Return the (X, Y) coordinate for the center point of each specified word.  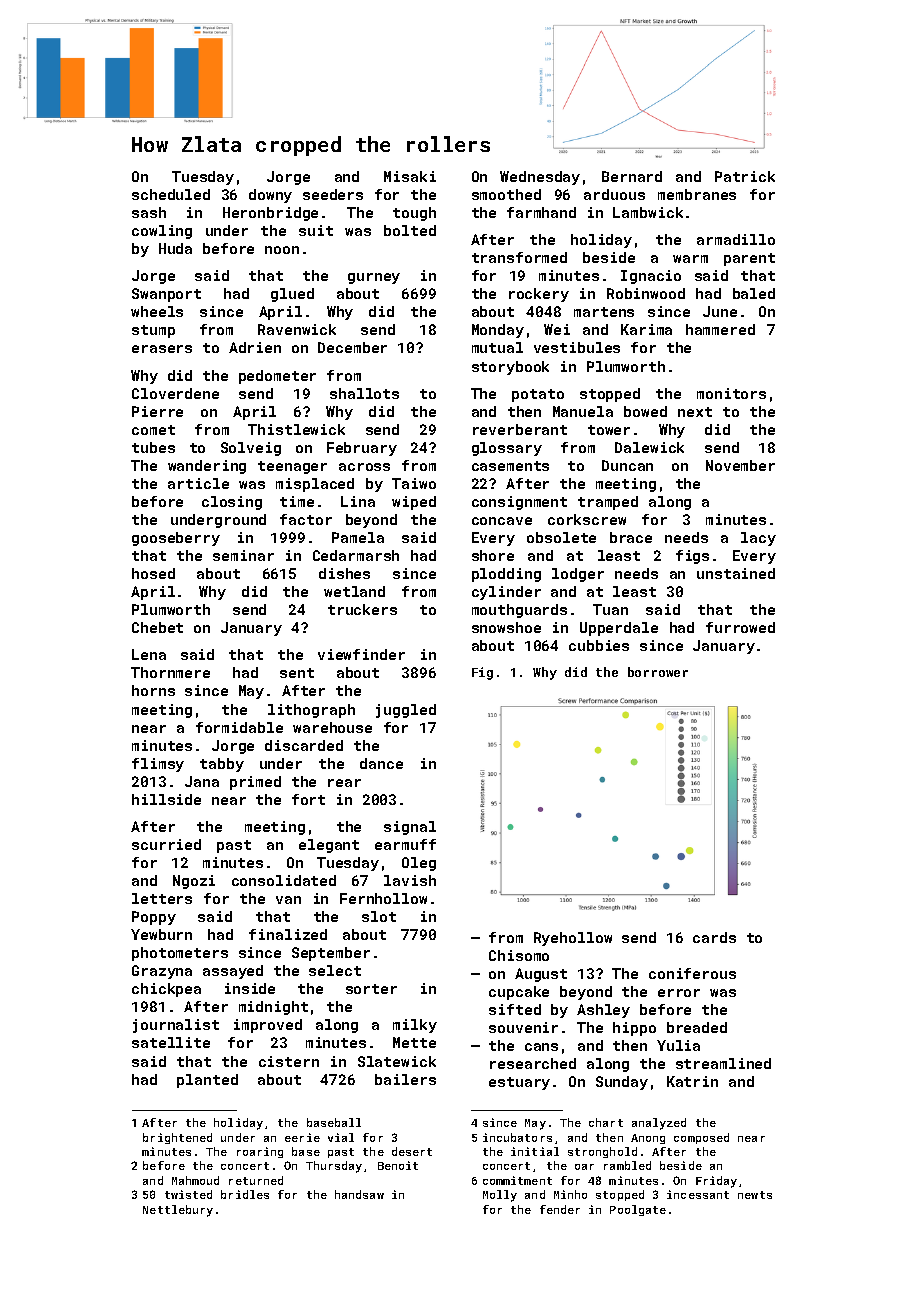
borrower (658, 672)
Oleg (419, 864)
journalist (176, 1026)
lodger (578, 575)
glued (292, 295)
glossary (507, 449)
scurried (166, 844)
